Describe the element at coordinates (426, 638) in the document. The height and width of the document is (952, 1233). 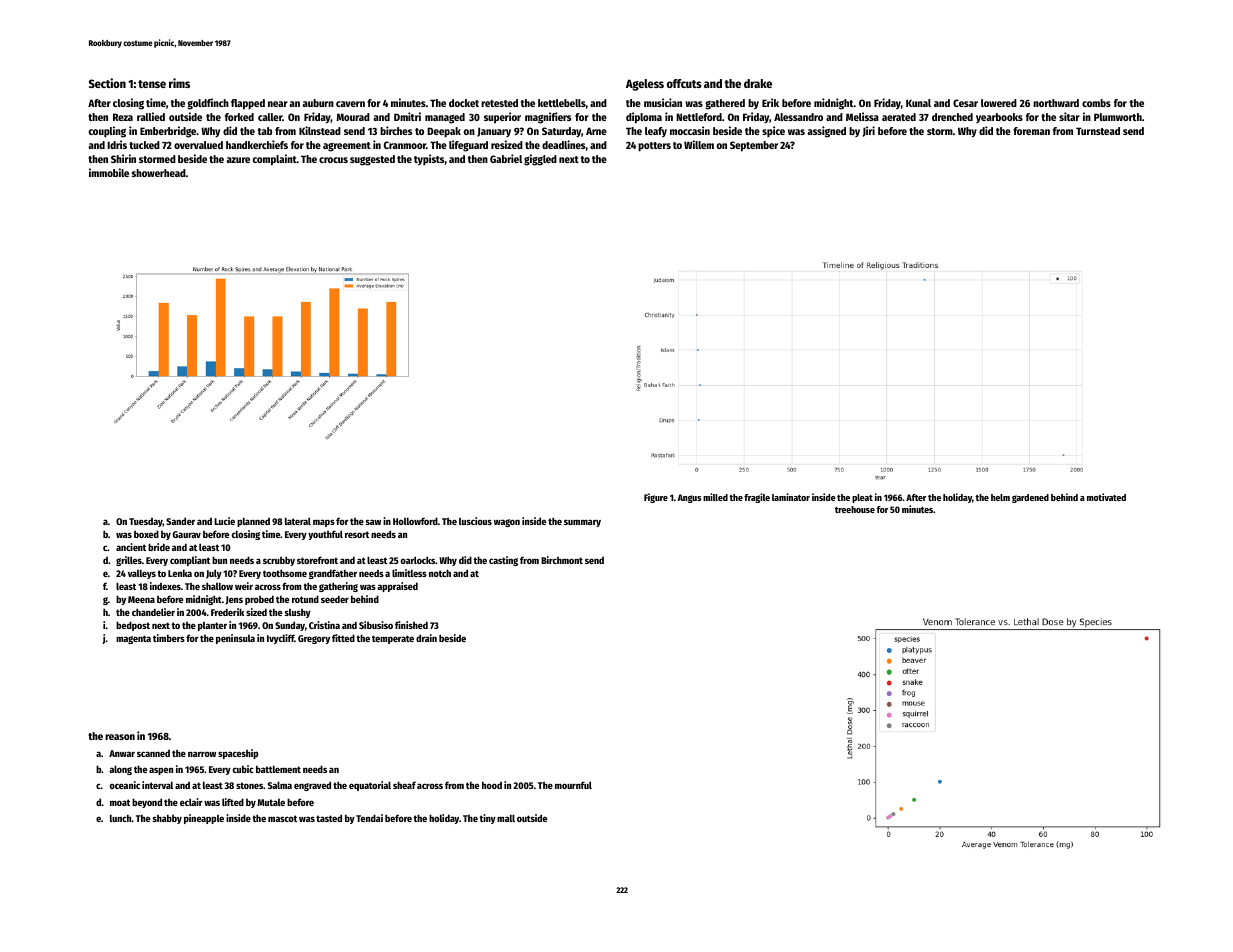
I see `drain` at that location.
